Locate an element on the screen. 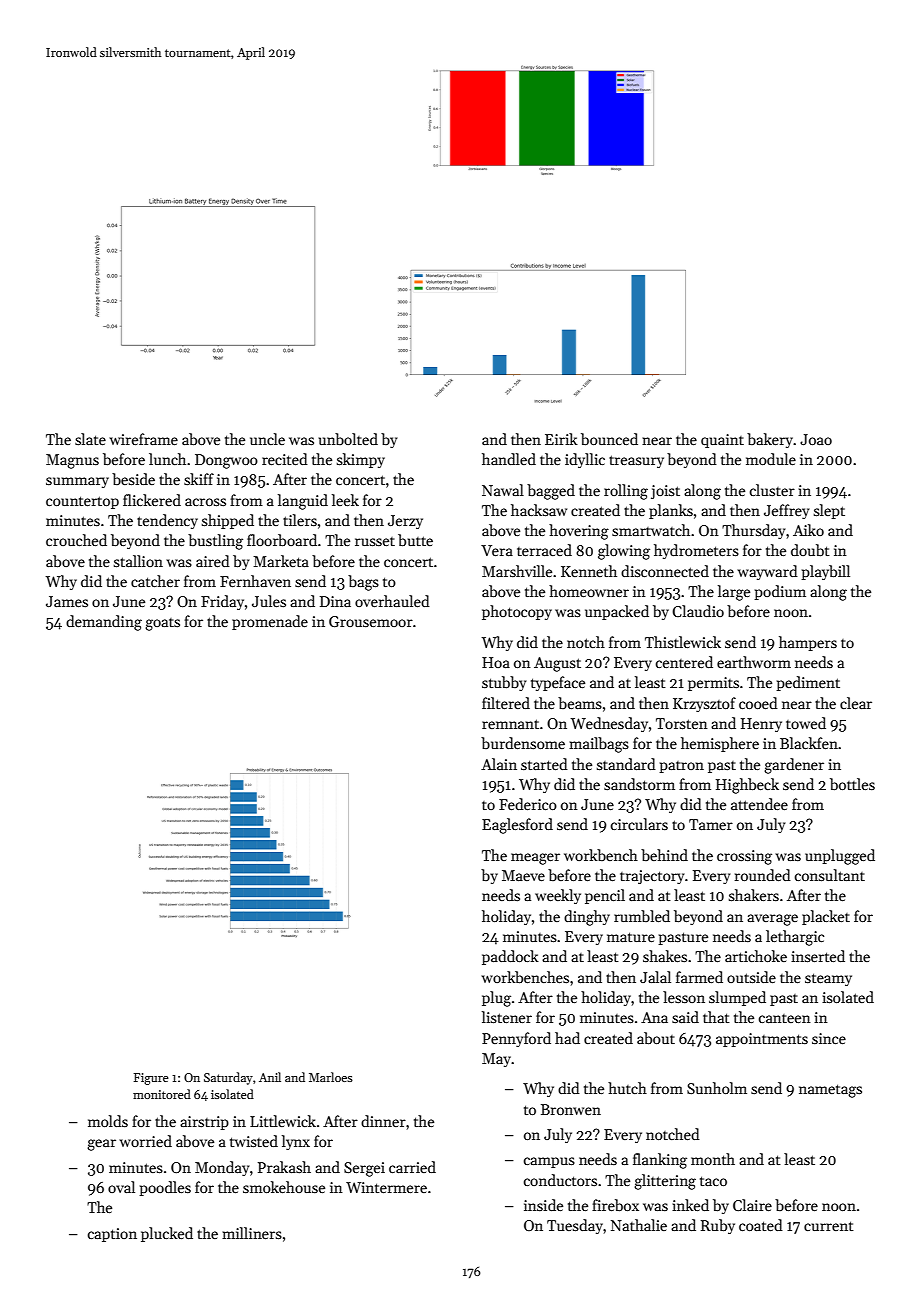 The image size is (924, 1308). quaint is located at coordinates (722, 441).
